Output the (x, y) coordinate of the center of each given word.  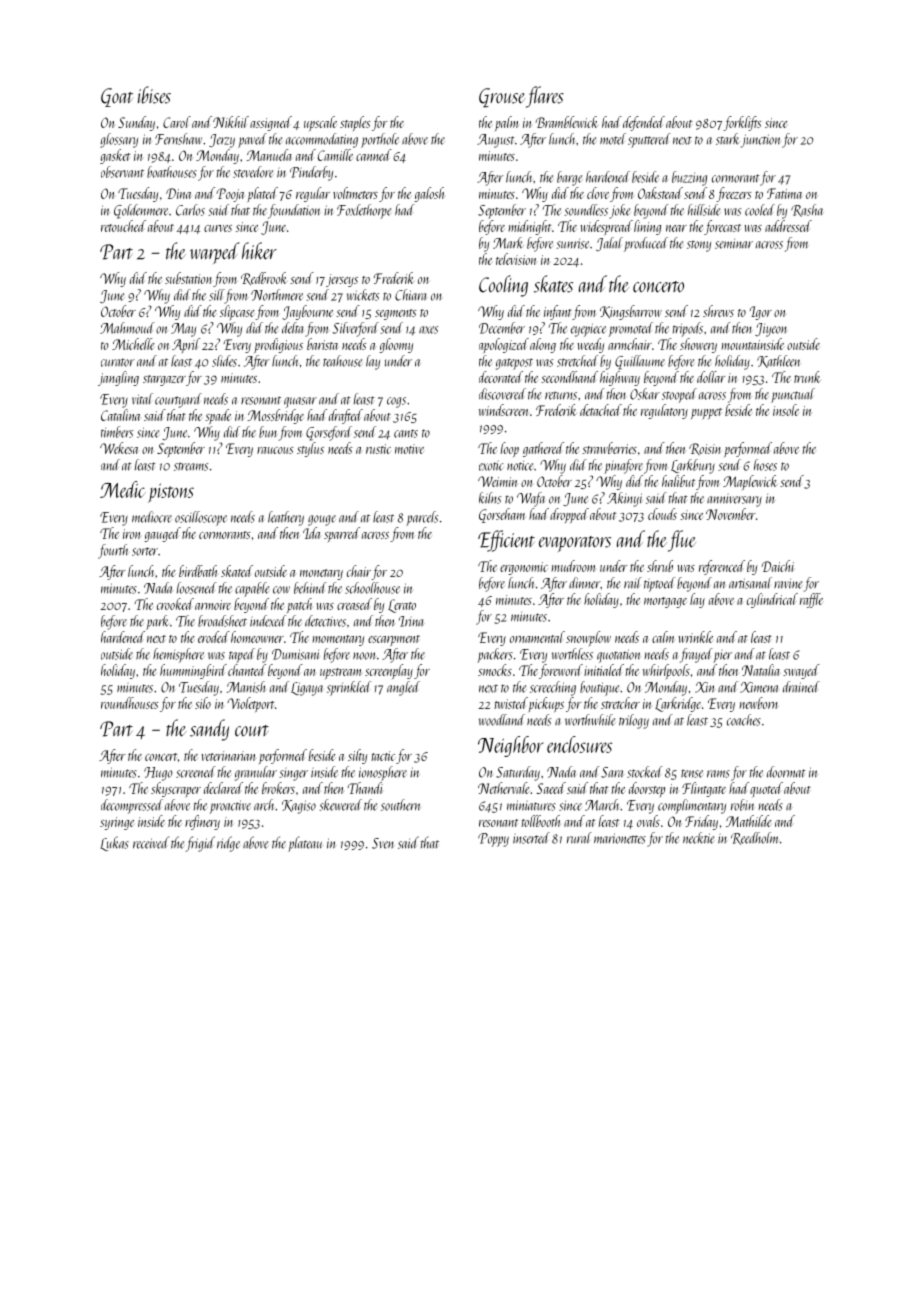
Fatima (784, 193)
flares (545, 97)
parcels (422, 518)
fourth (113, 551)
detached (601, 410)
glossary (119, 140)
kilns (490, 498)
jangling (118, 378)
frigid (200, 844)
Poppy (493, 840)
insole (786, 410)
